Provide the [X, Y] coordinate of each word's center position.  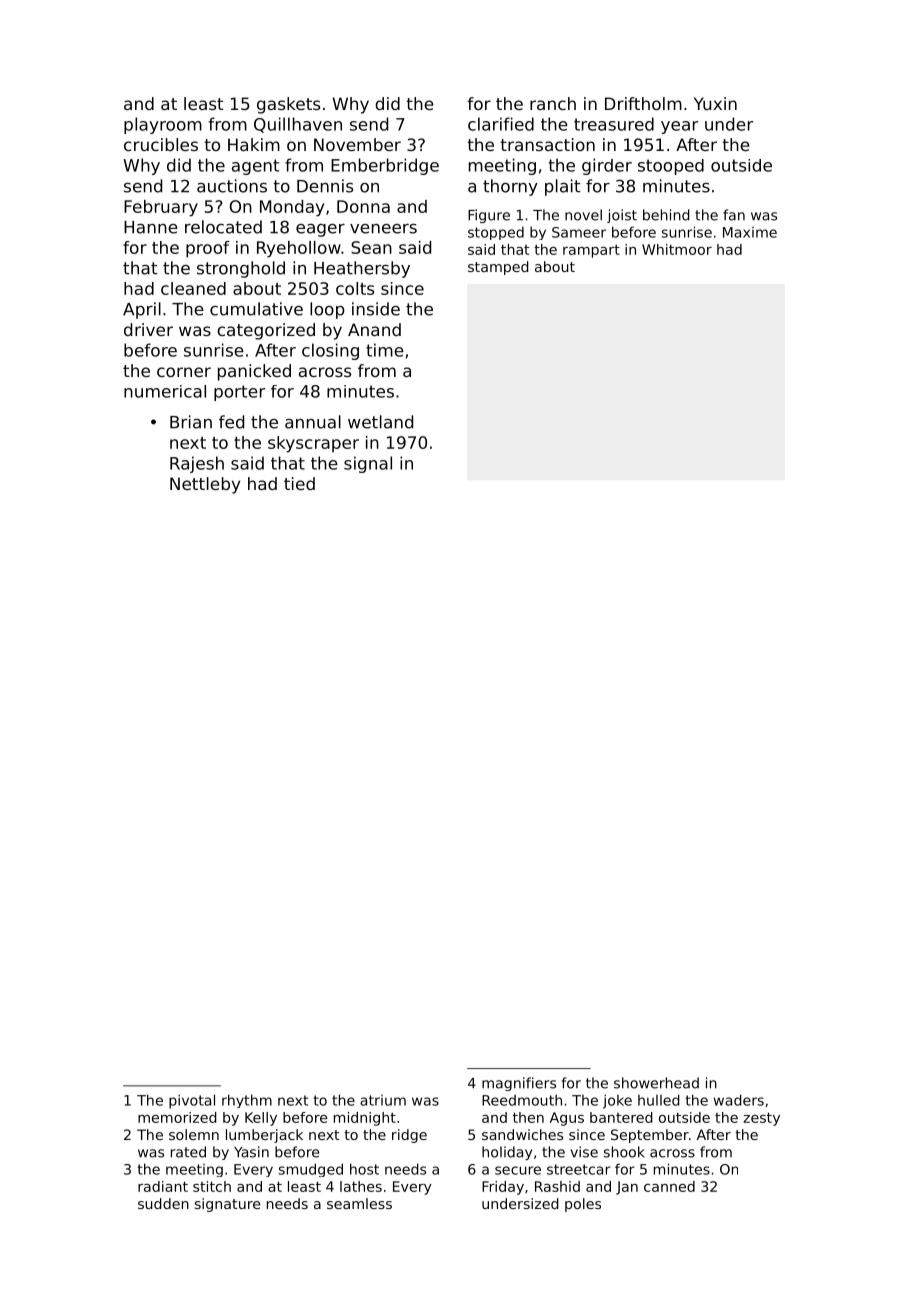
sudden [163, 1203]
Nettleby [205, 485]
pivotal [192, 1101]
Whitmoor [677, 249]
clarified [501, 124]
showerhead [656, 1083]
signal [368, 464]
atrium [383, 1100]
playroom [163, 125]
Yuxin [715, 103]
